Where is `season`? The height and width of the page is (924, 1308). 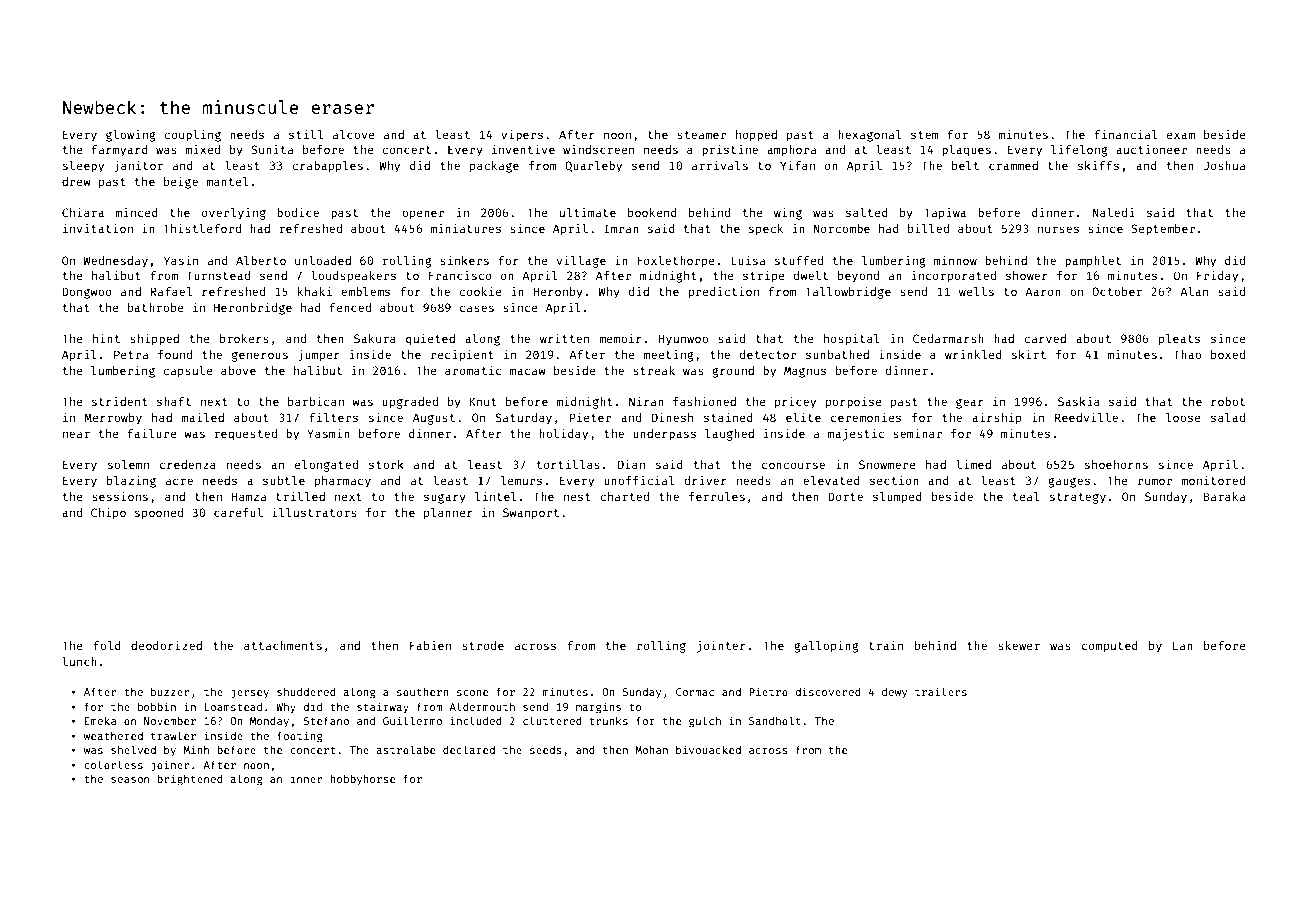
season is located at coordinates (130, 780).
